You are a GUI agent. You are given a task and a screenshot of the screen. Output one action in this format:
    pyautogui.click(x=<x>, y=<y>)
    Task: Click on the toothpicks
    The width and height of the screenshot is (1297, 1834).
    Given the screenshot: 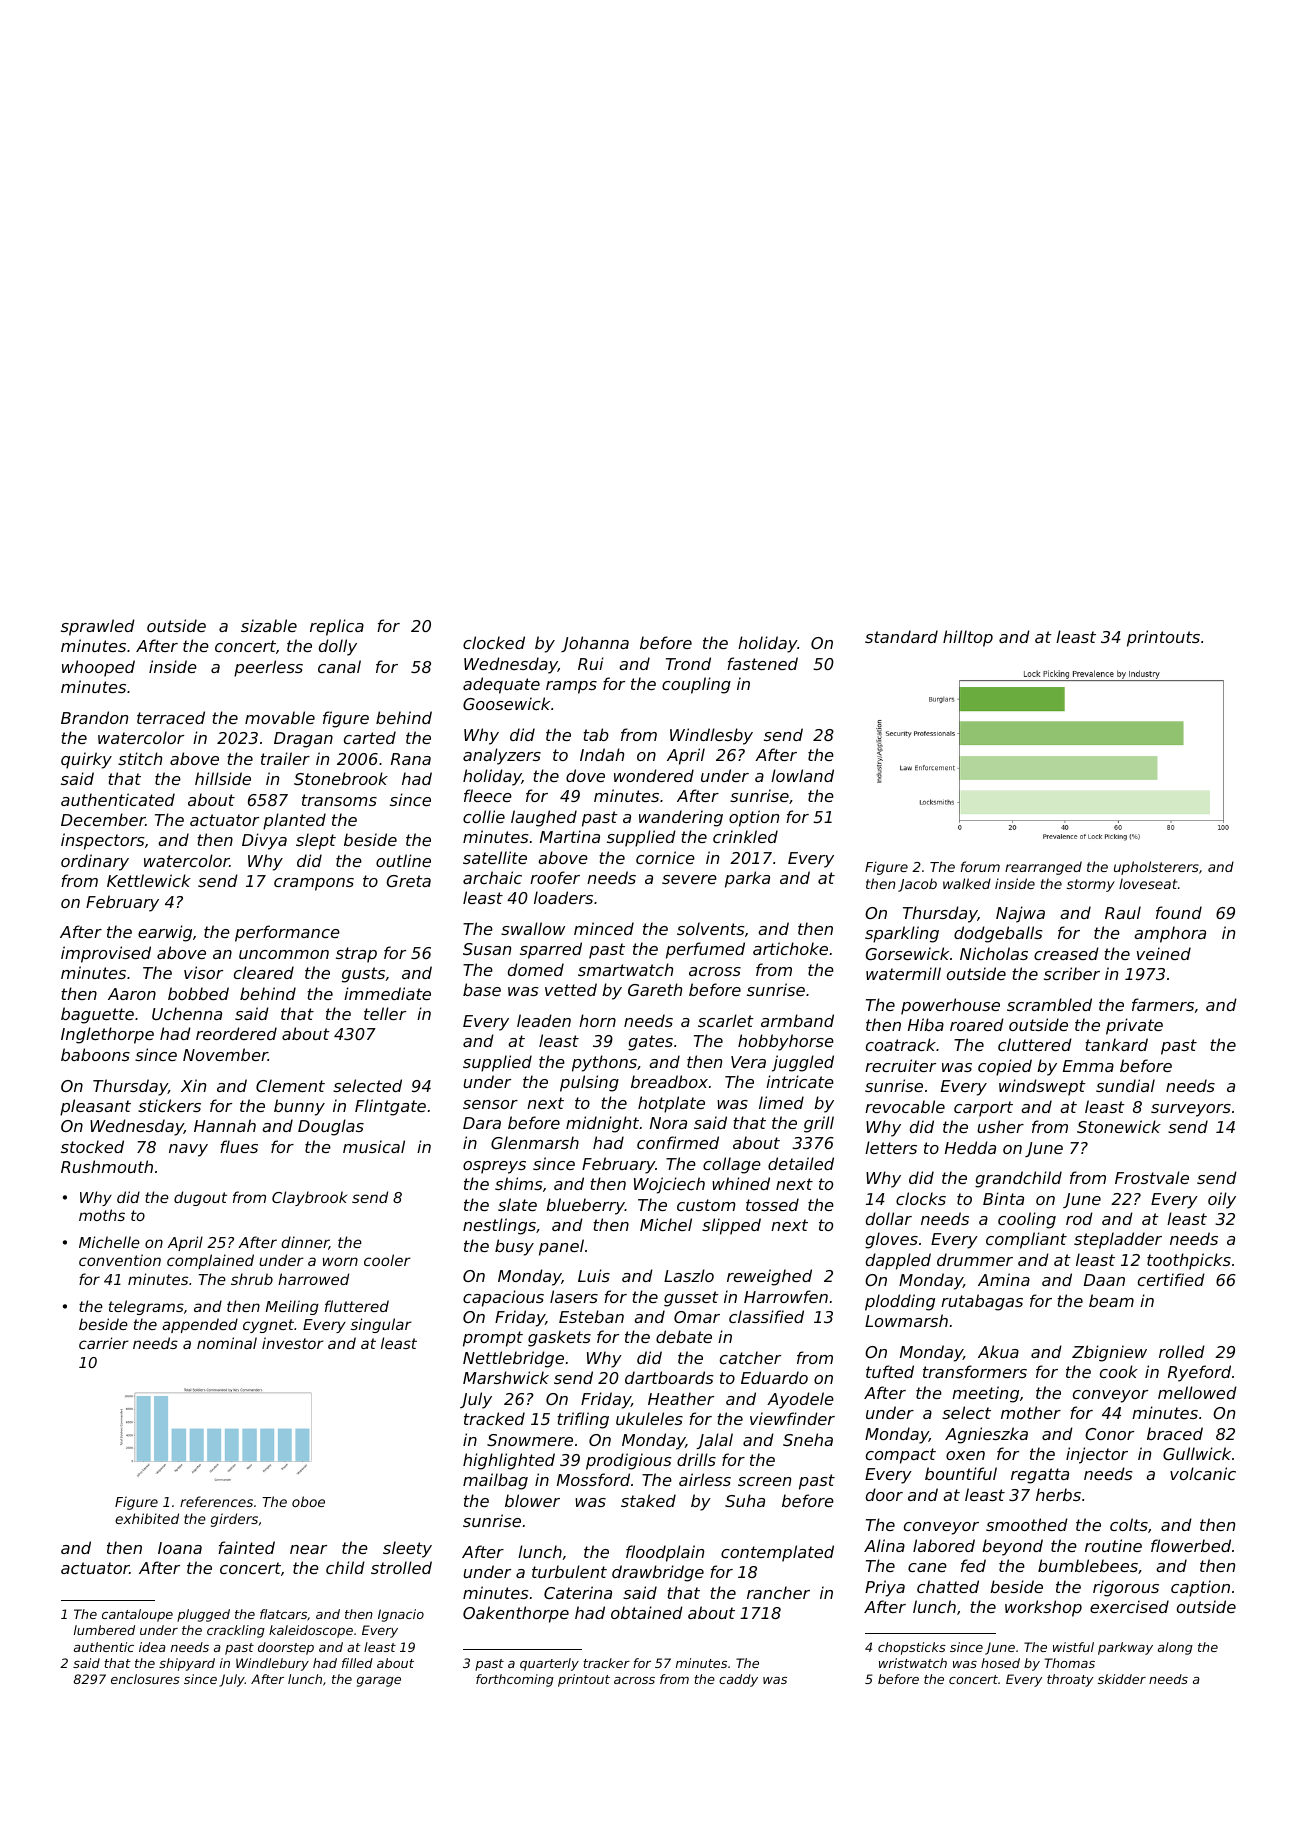 What is the action you would take?
    pyautogui.click(x=1189, y=1261)
